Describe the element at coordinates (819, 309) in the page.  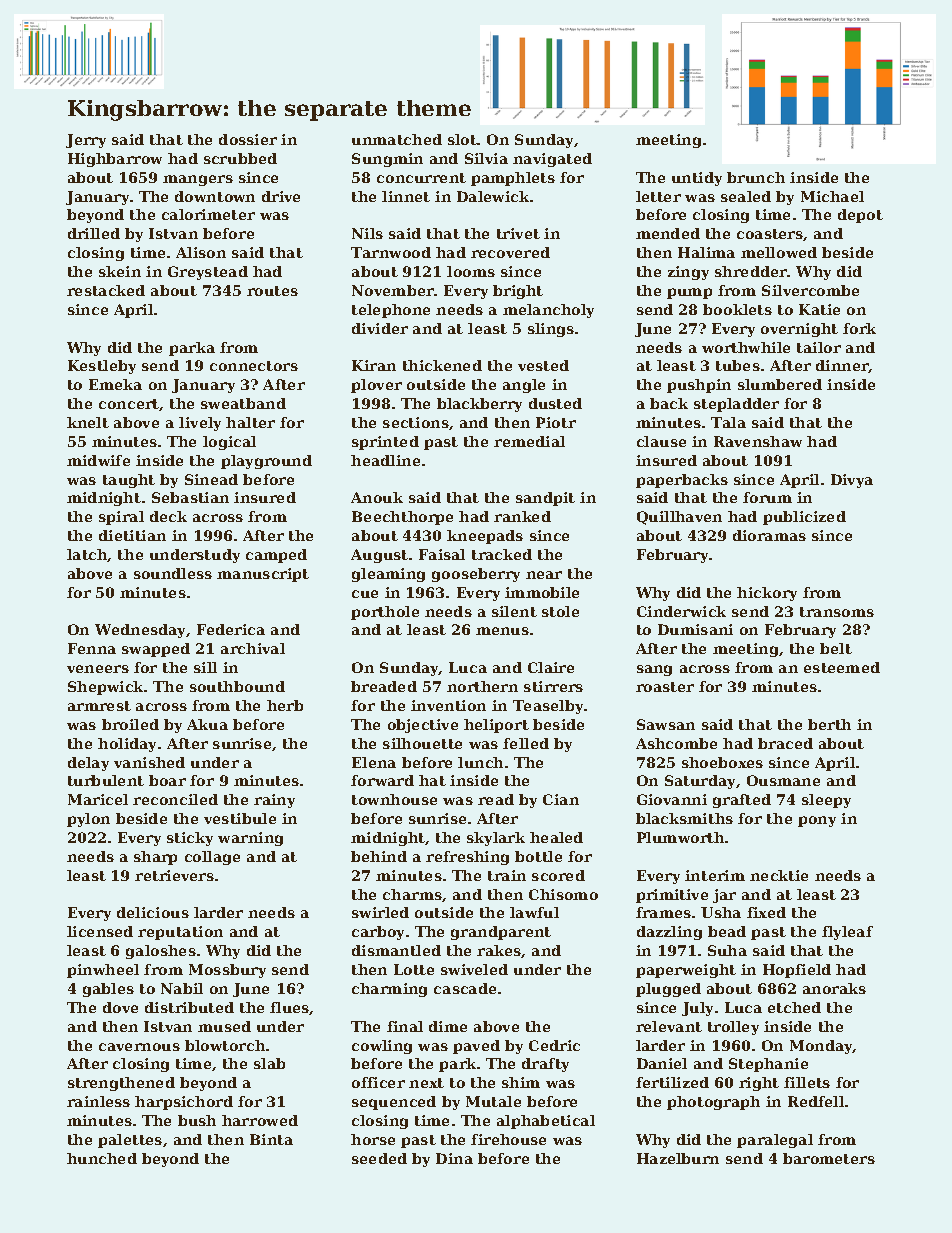
I see `Katie` at that location.
